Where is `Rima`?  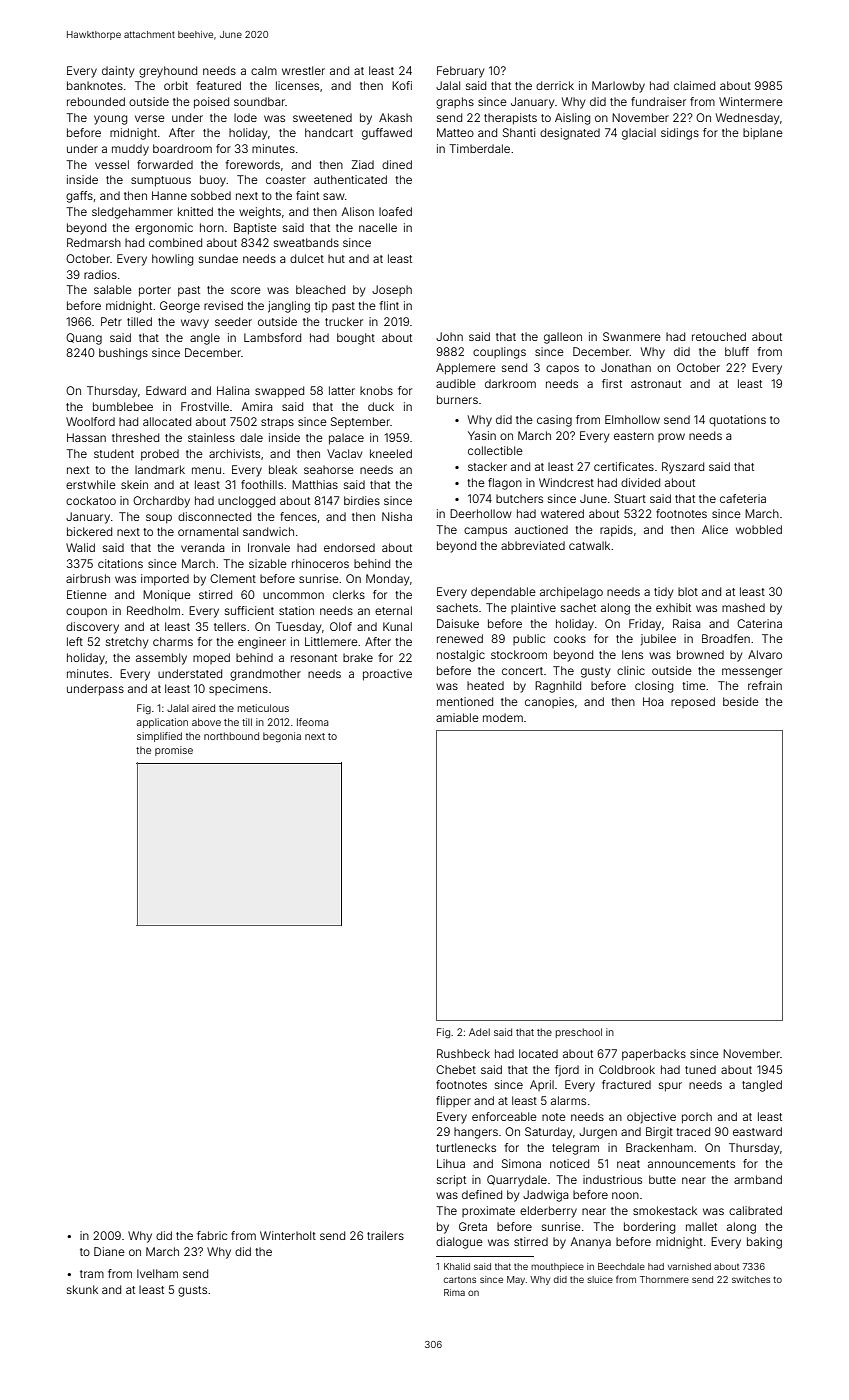 Rima is located at coordinates (454, 1292).
